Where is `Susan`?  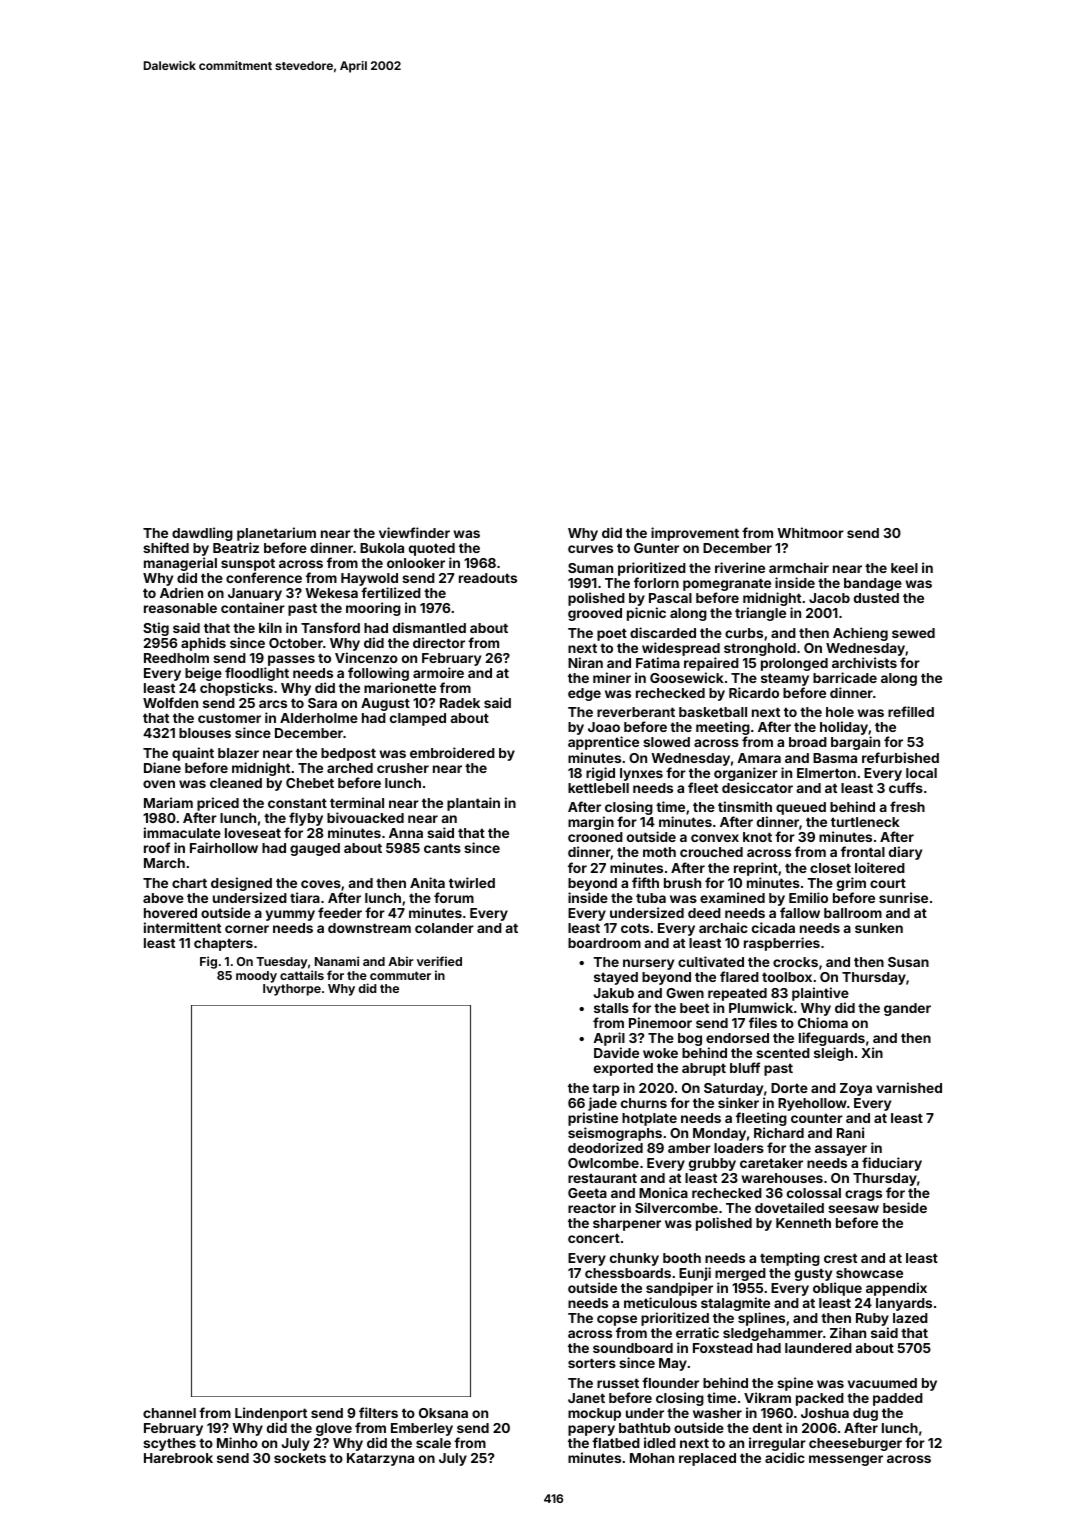 Susan is located at coordinates (908, 962).
